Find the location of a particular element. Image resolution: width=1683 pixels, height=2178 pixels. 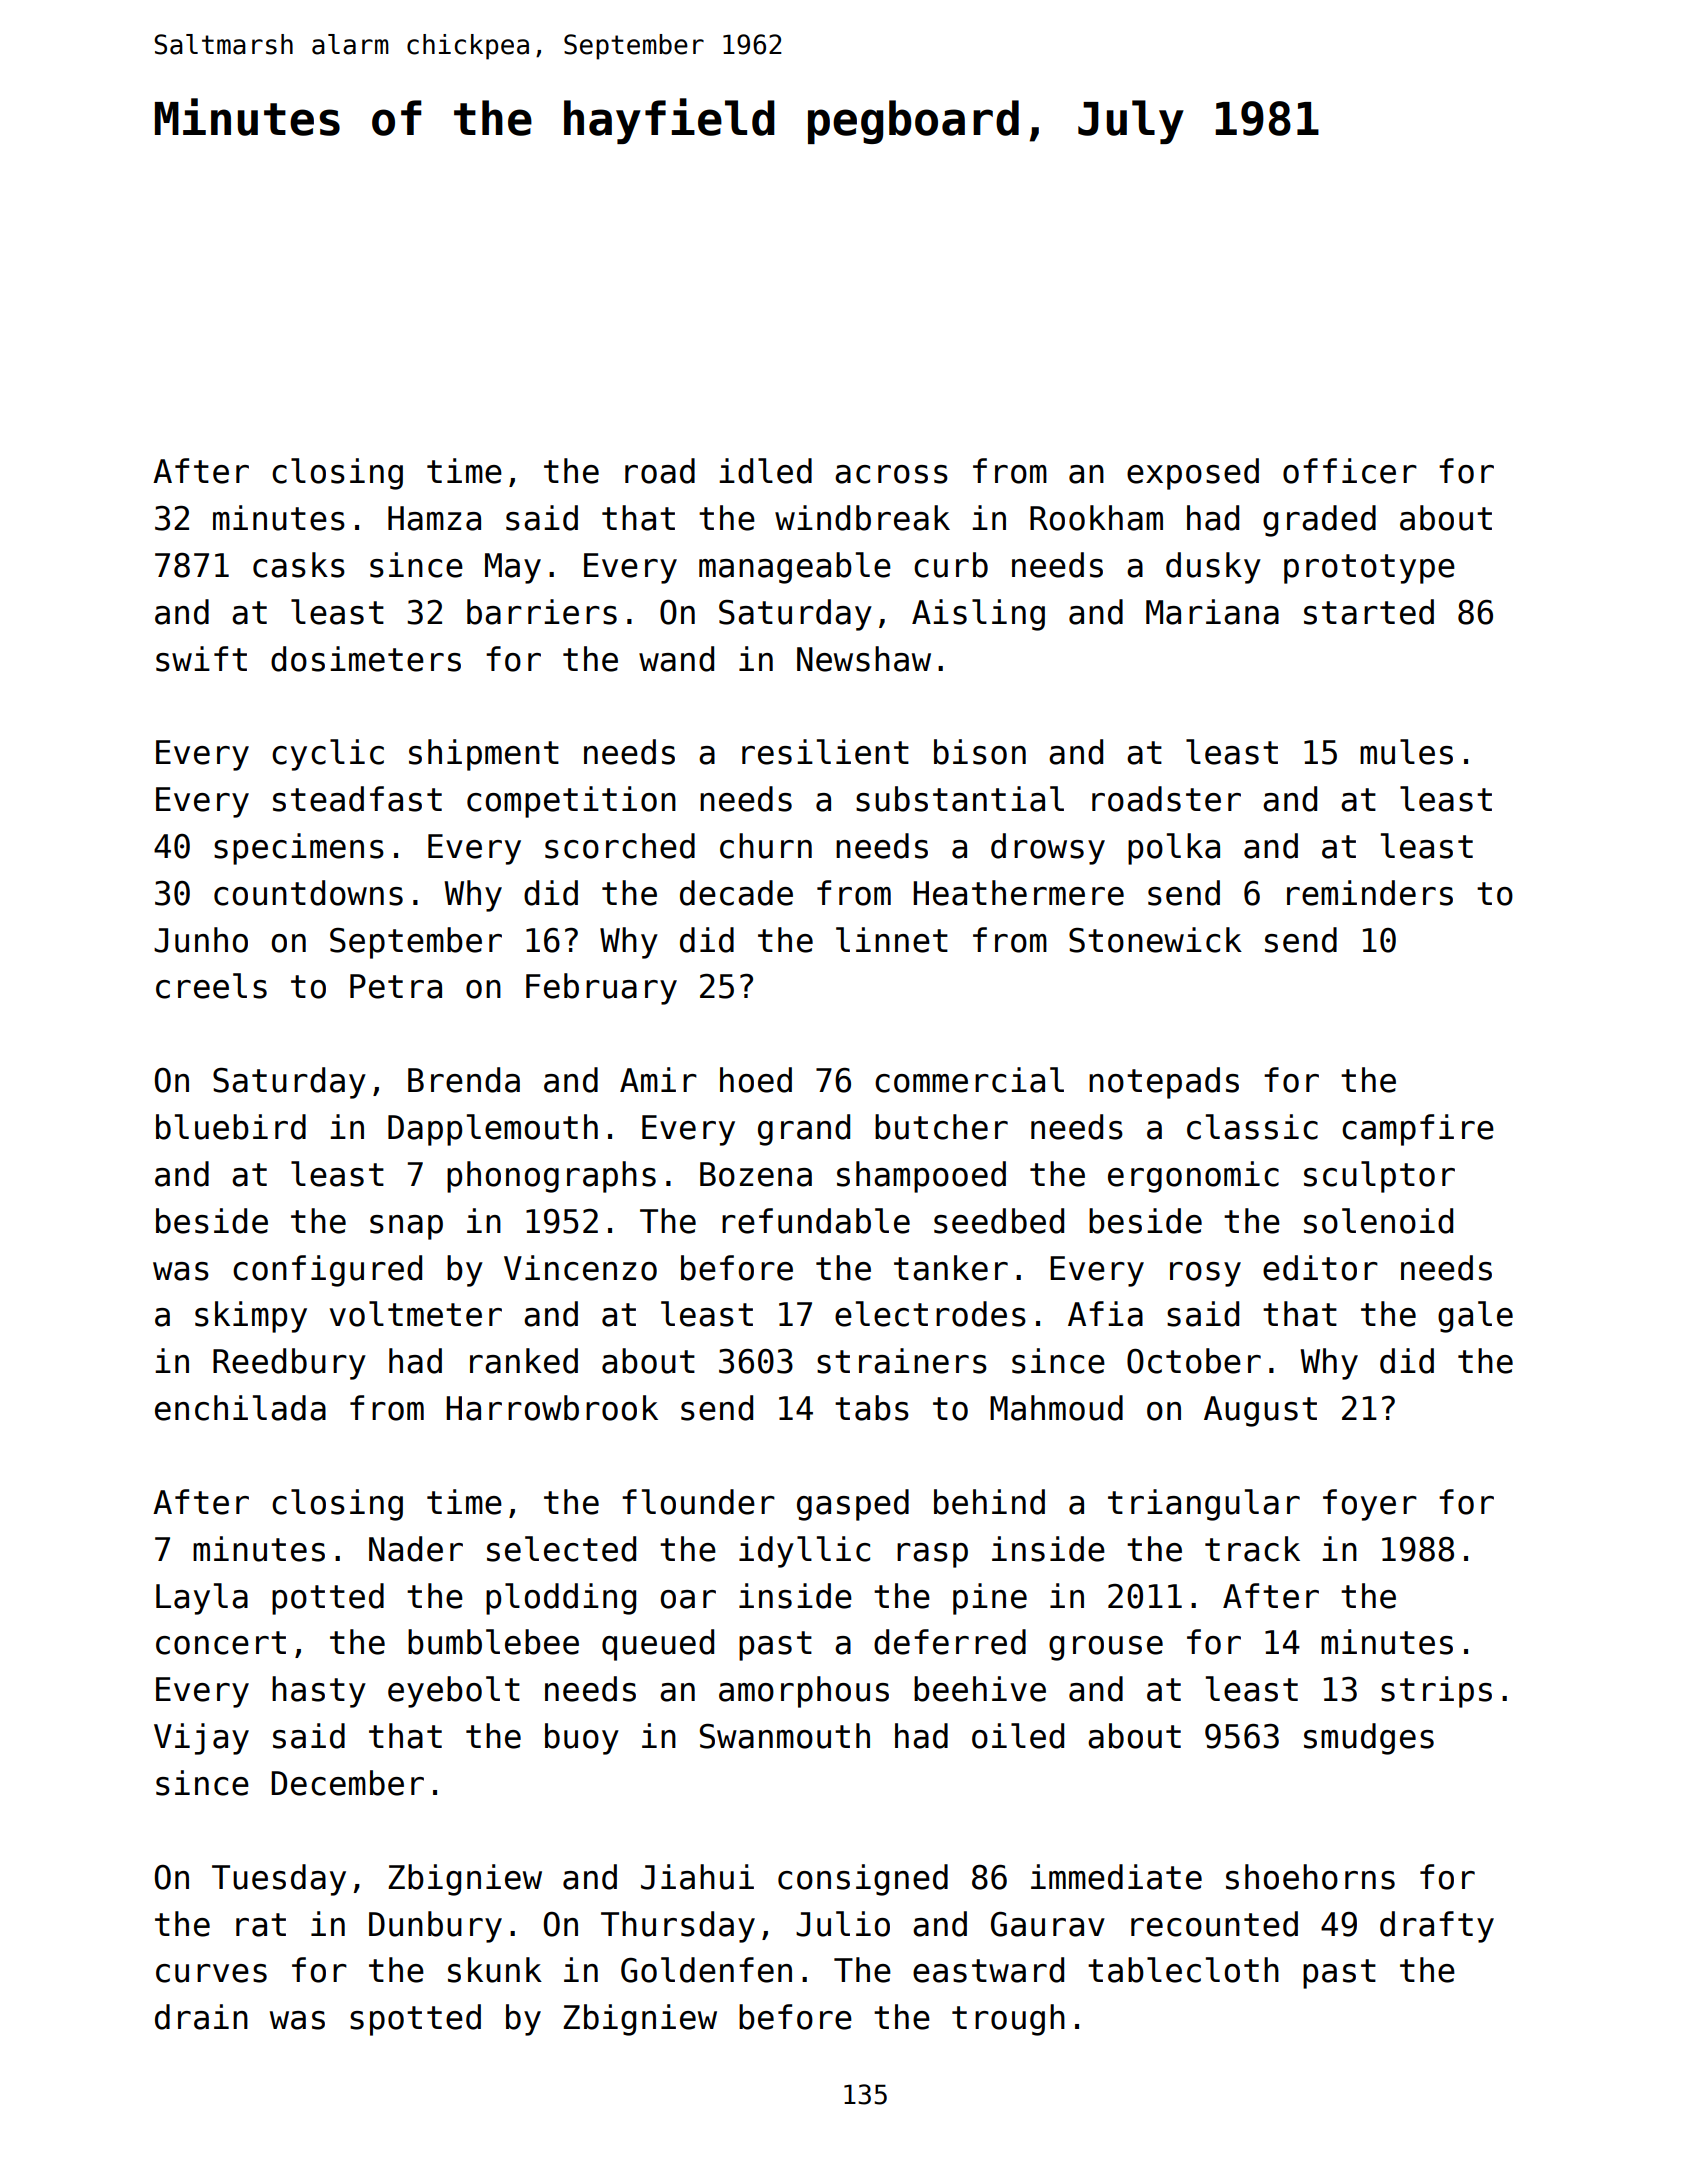

swift is located at coordinates (201, 659).
